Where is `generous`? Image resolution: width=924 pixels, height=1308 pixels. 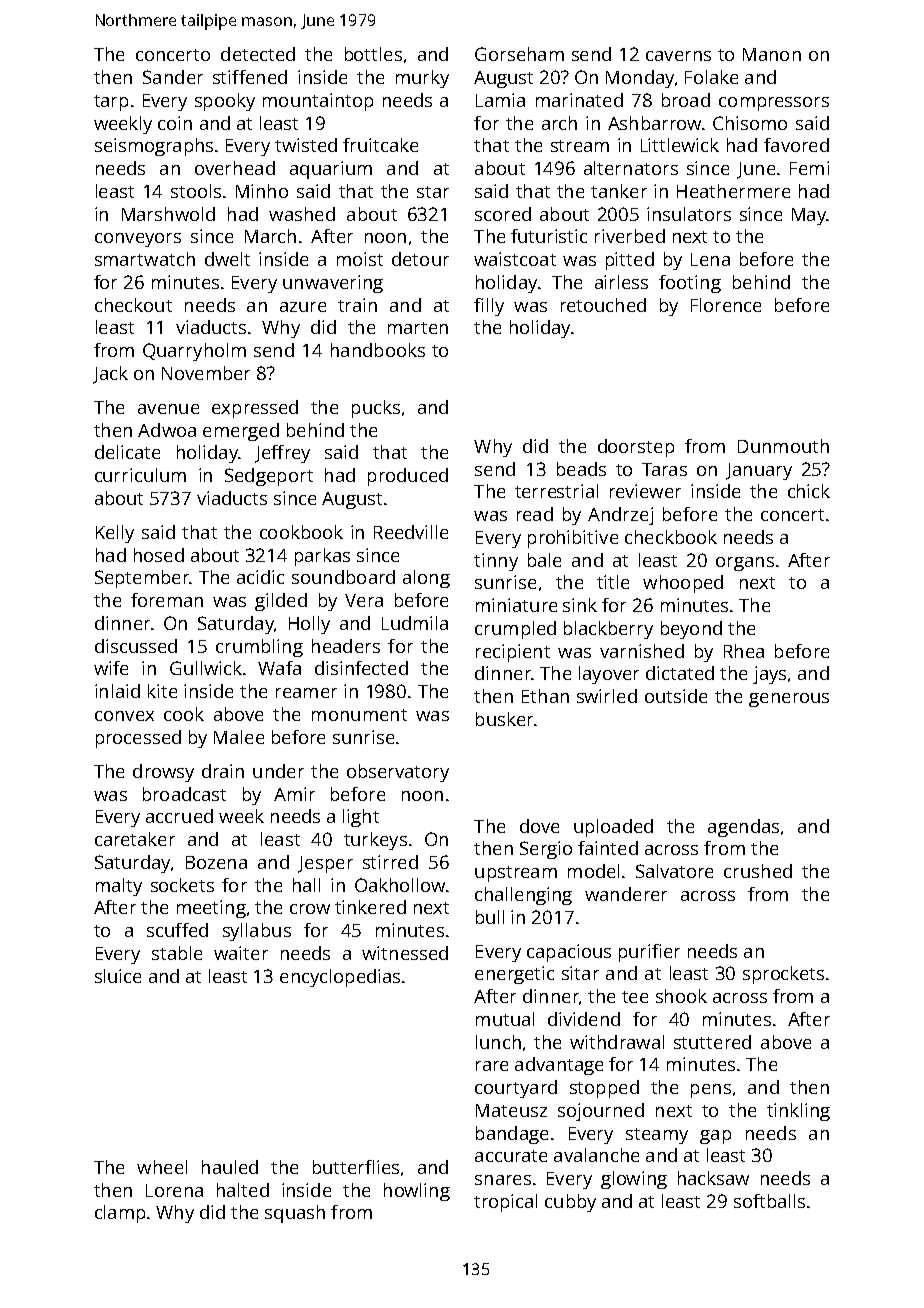
generous is located at coordinates (789, 700).
